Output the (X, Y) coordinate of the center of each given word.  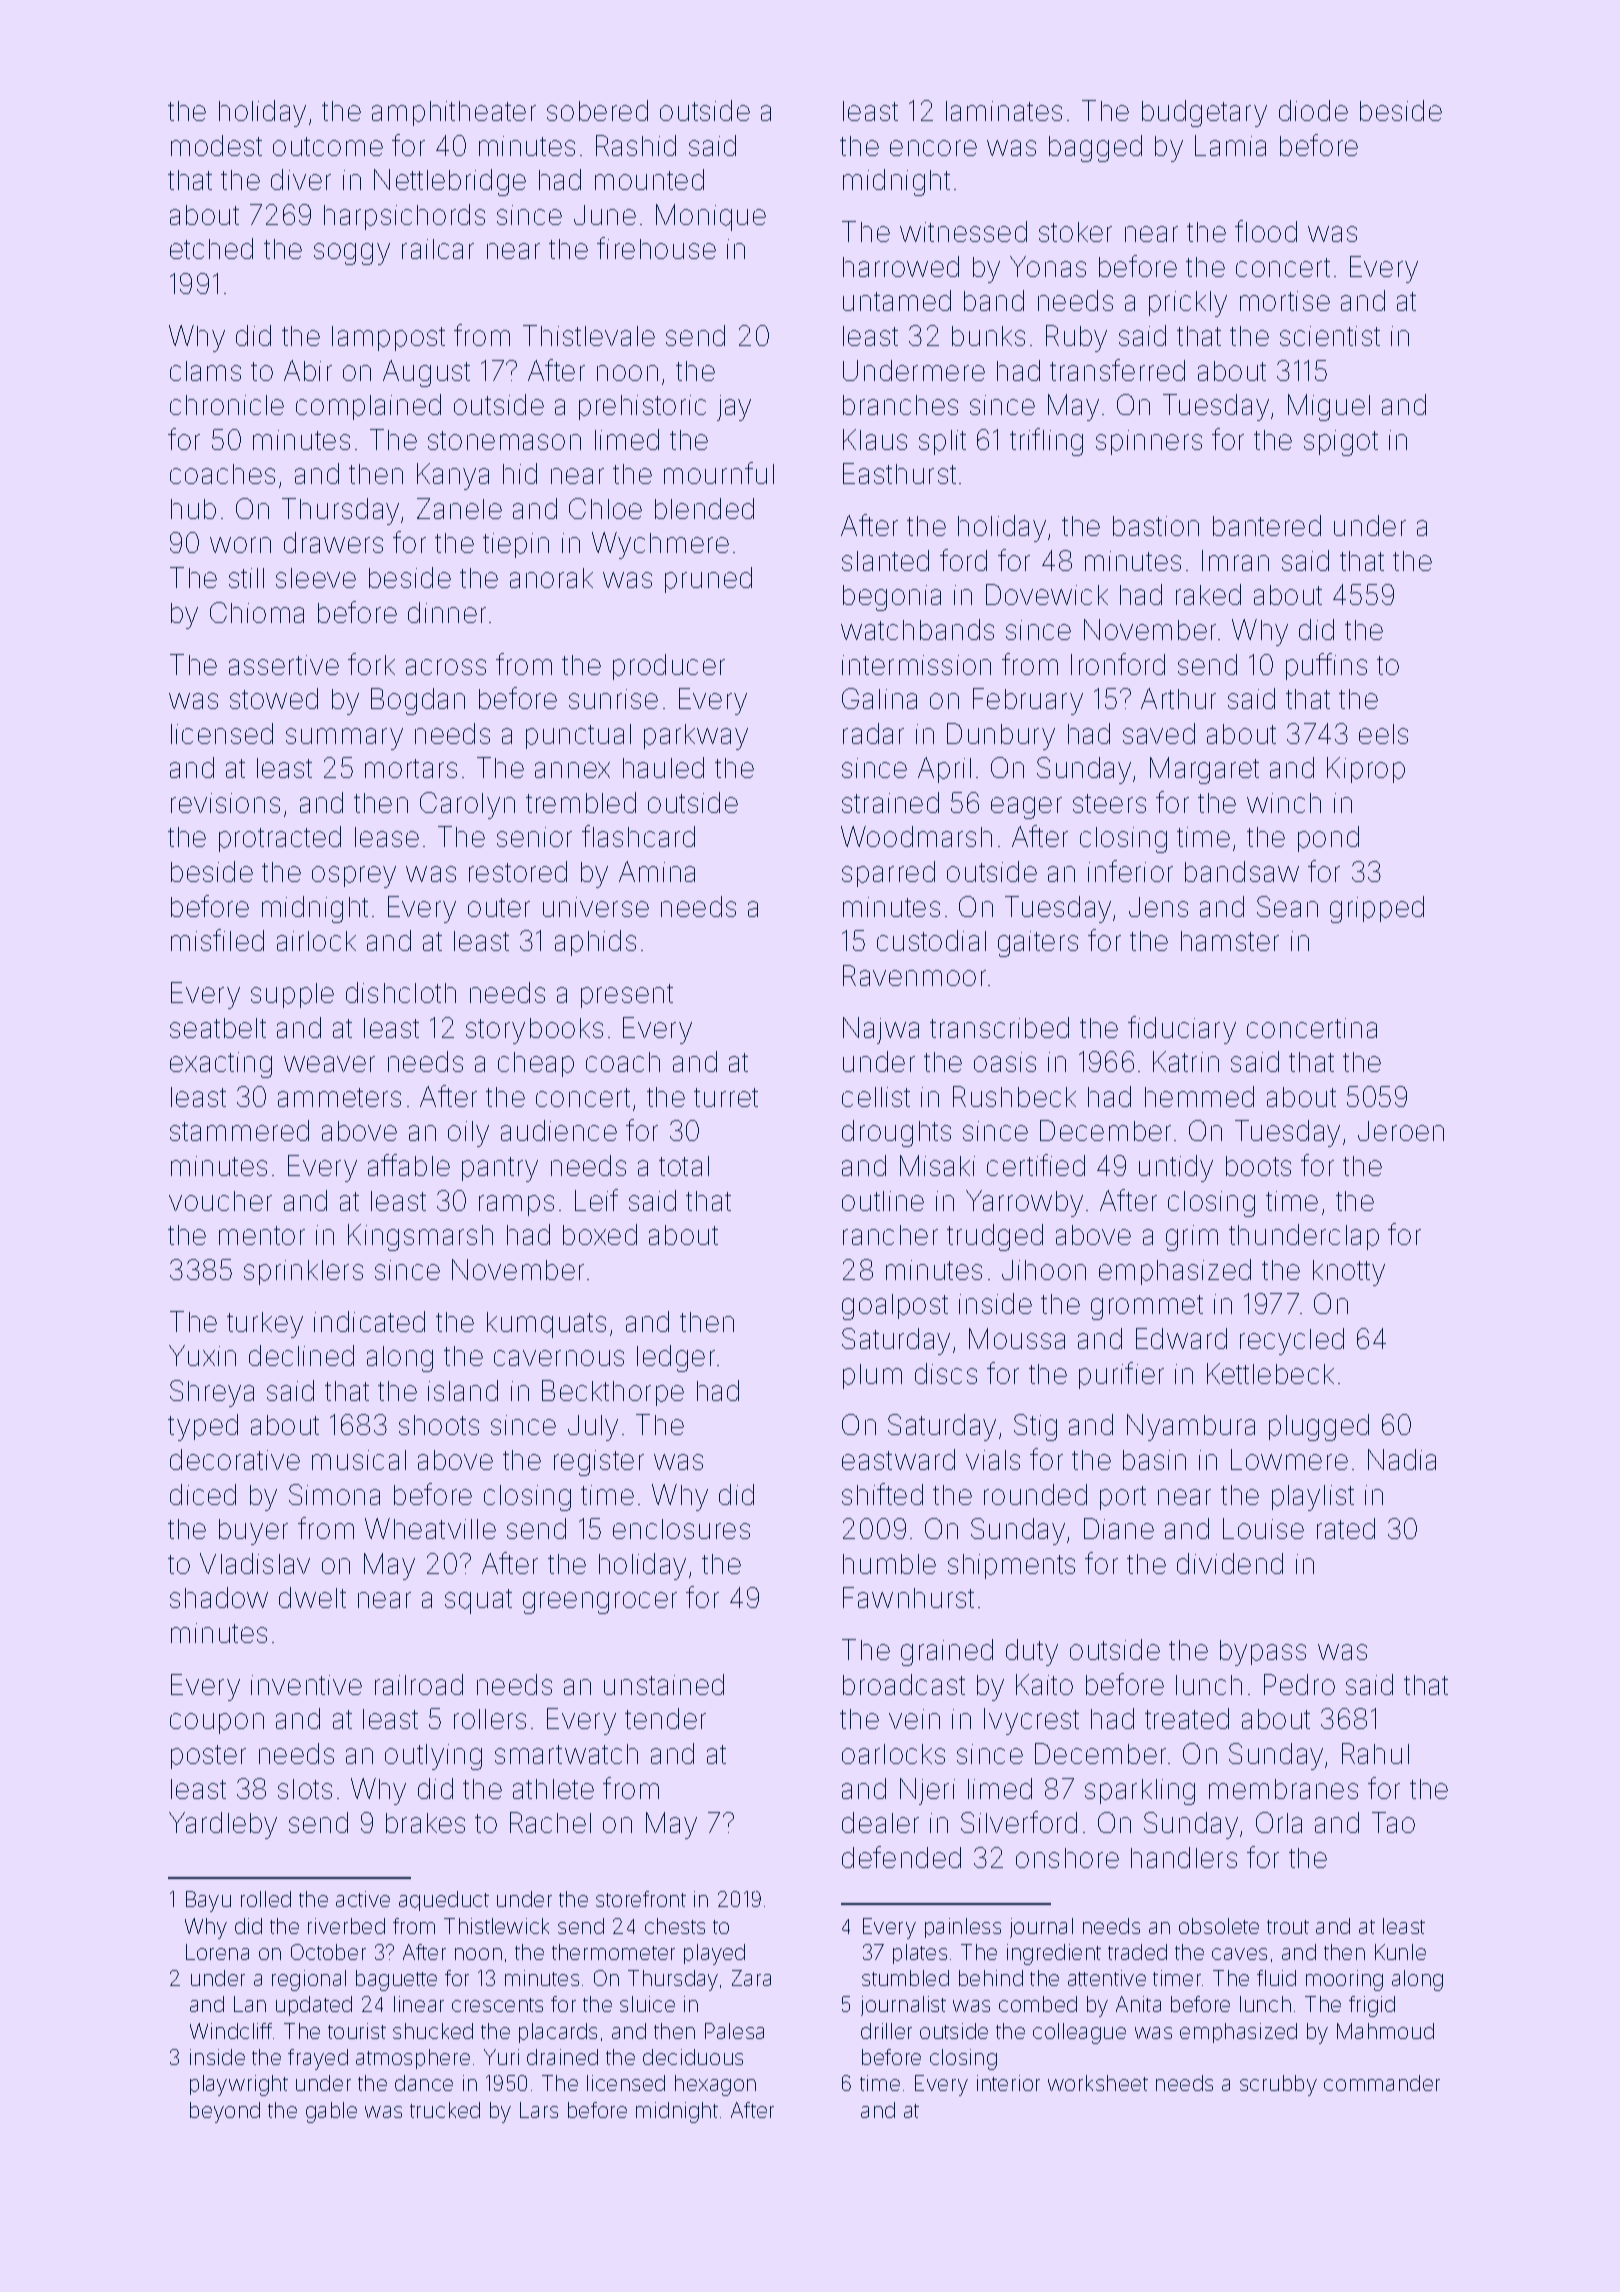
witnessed (963, 231)
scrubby (1278, 2085)
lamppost (388, 338)
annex (572, 770)
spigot (1341, 443)
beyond (225, 2112)
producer (669, 667)
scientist (1330, 336)
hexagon (715, 2085)
